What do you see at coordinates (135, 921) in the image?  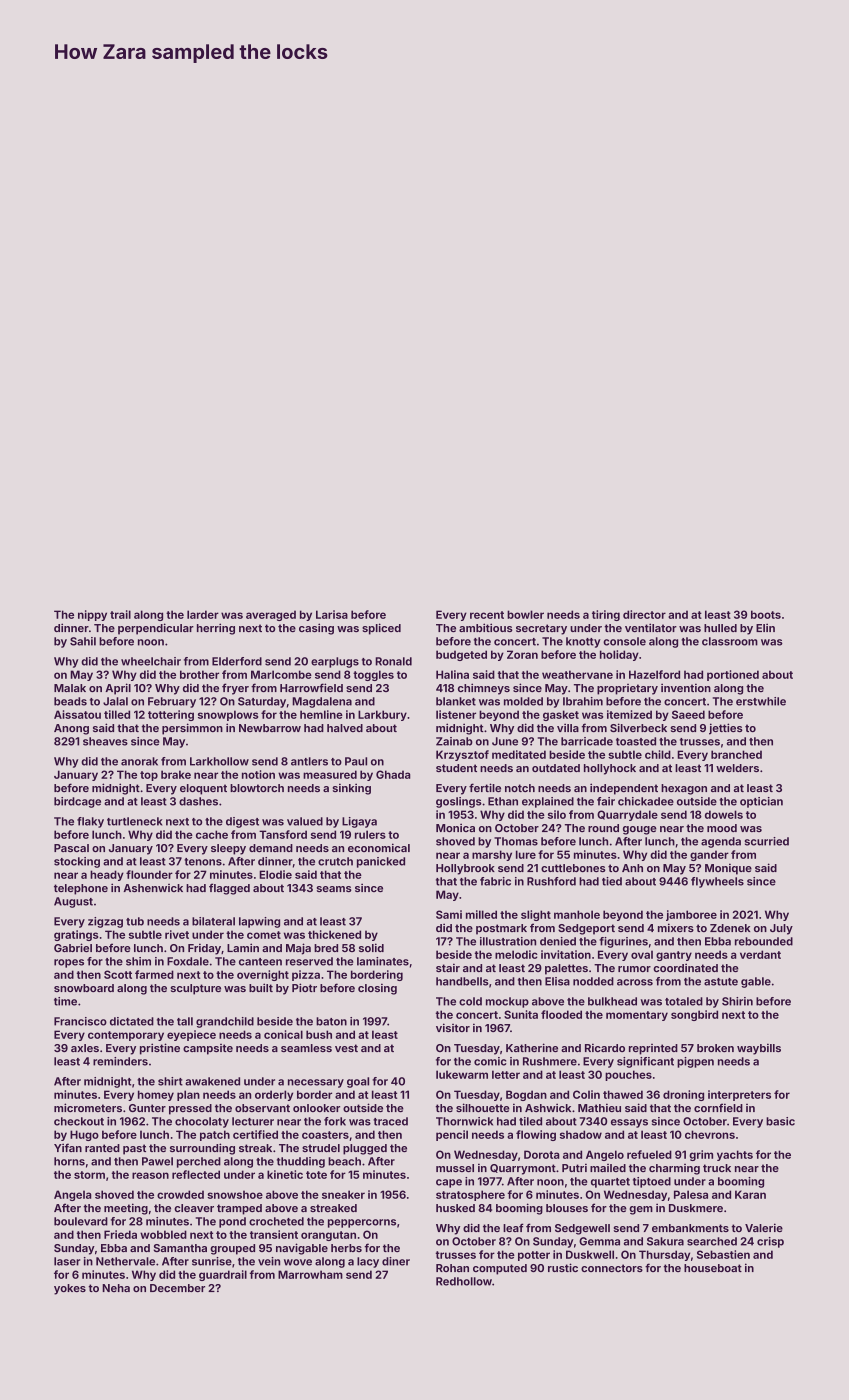 I see `tub` at bounding box center [135, 921].
